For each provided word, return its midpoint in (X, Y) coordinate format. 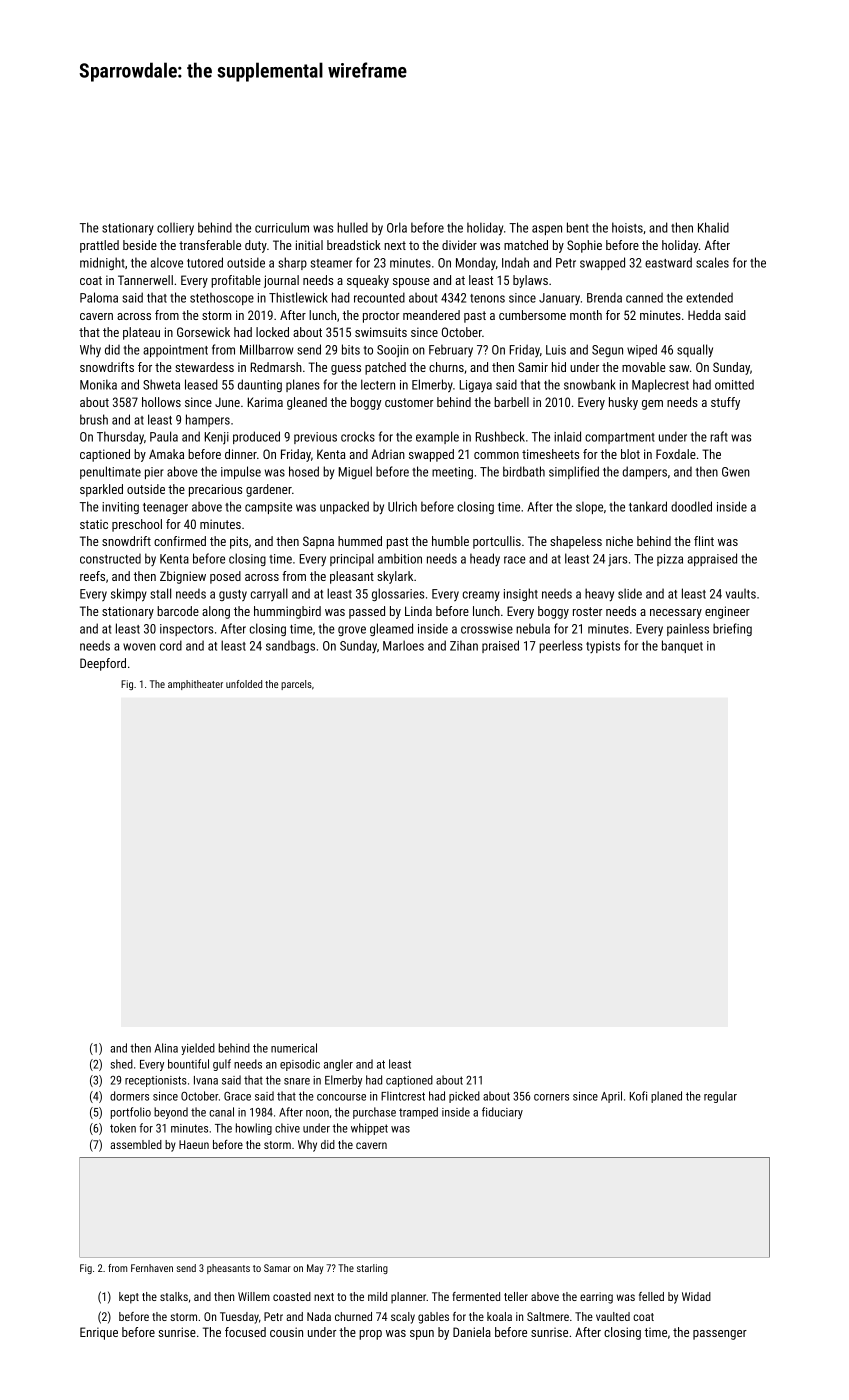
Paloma (99, 297)
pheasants (228, 1269)
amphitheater (195, 685)
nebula (533, 628)
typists (603, 647)
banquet (682, 646)
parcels (296, 685)
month (586, 315)
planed (666, 1097)
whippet (369, 1129)
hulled (352, 227)
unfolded (244, 684)
